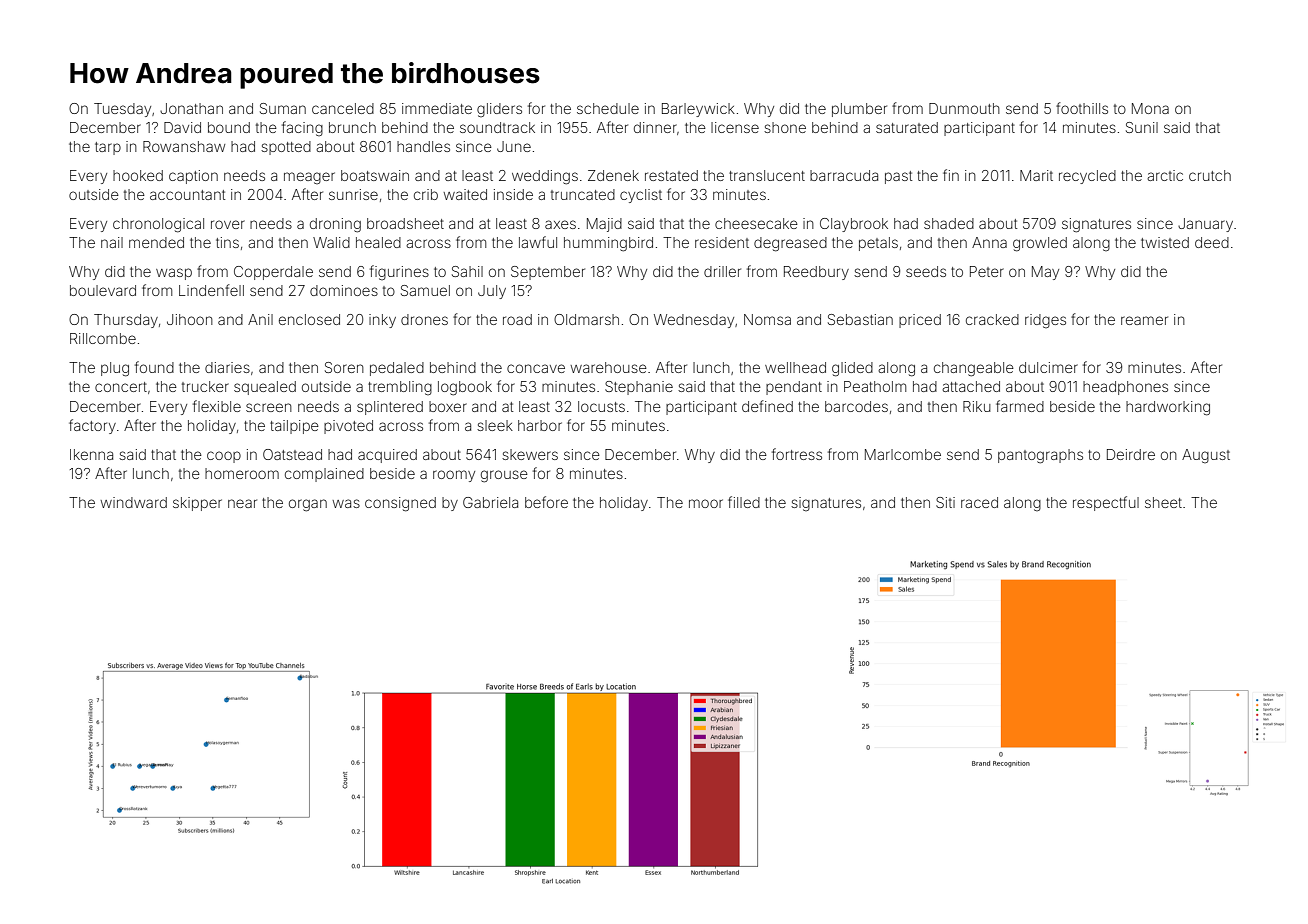  Describe the element at coordinates (860, 319) in the page. I see `Sebastian` at that location.
